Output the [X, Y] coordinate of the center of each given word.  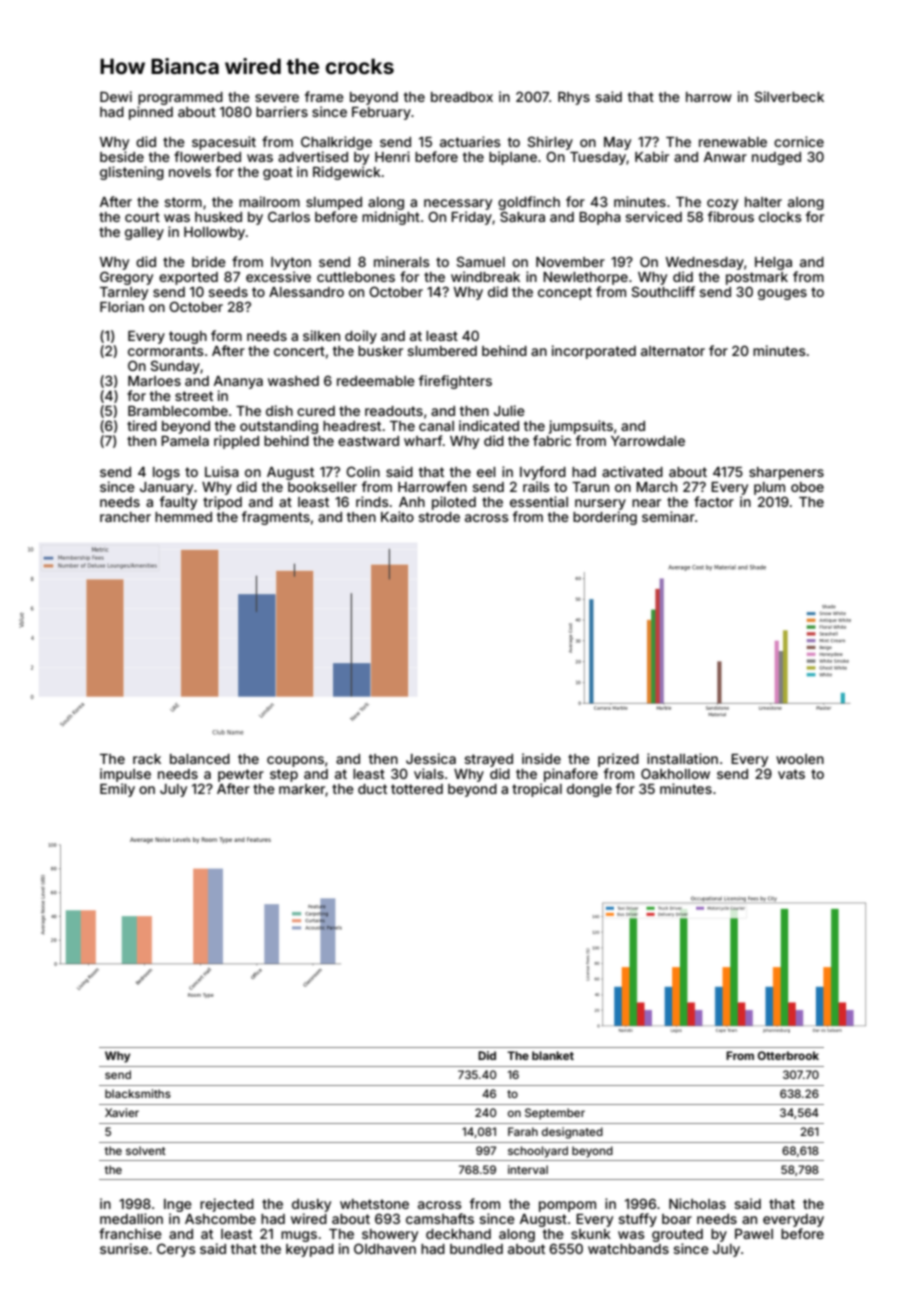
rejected [227, 1205]
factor [714, 501]
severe [277, 98]
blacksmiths [138, 1093]
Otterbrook [788, 1055]
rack [147, 759]
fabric [552, 440]
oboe [807, 487]
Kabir [652, 156]
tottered [417, 789]
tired [142, 425]
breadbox [462, 97]
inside [541, 758]
